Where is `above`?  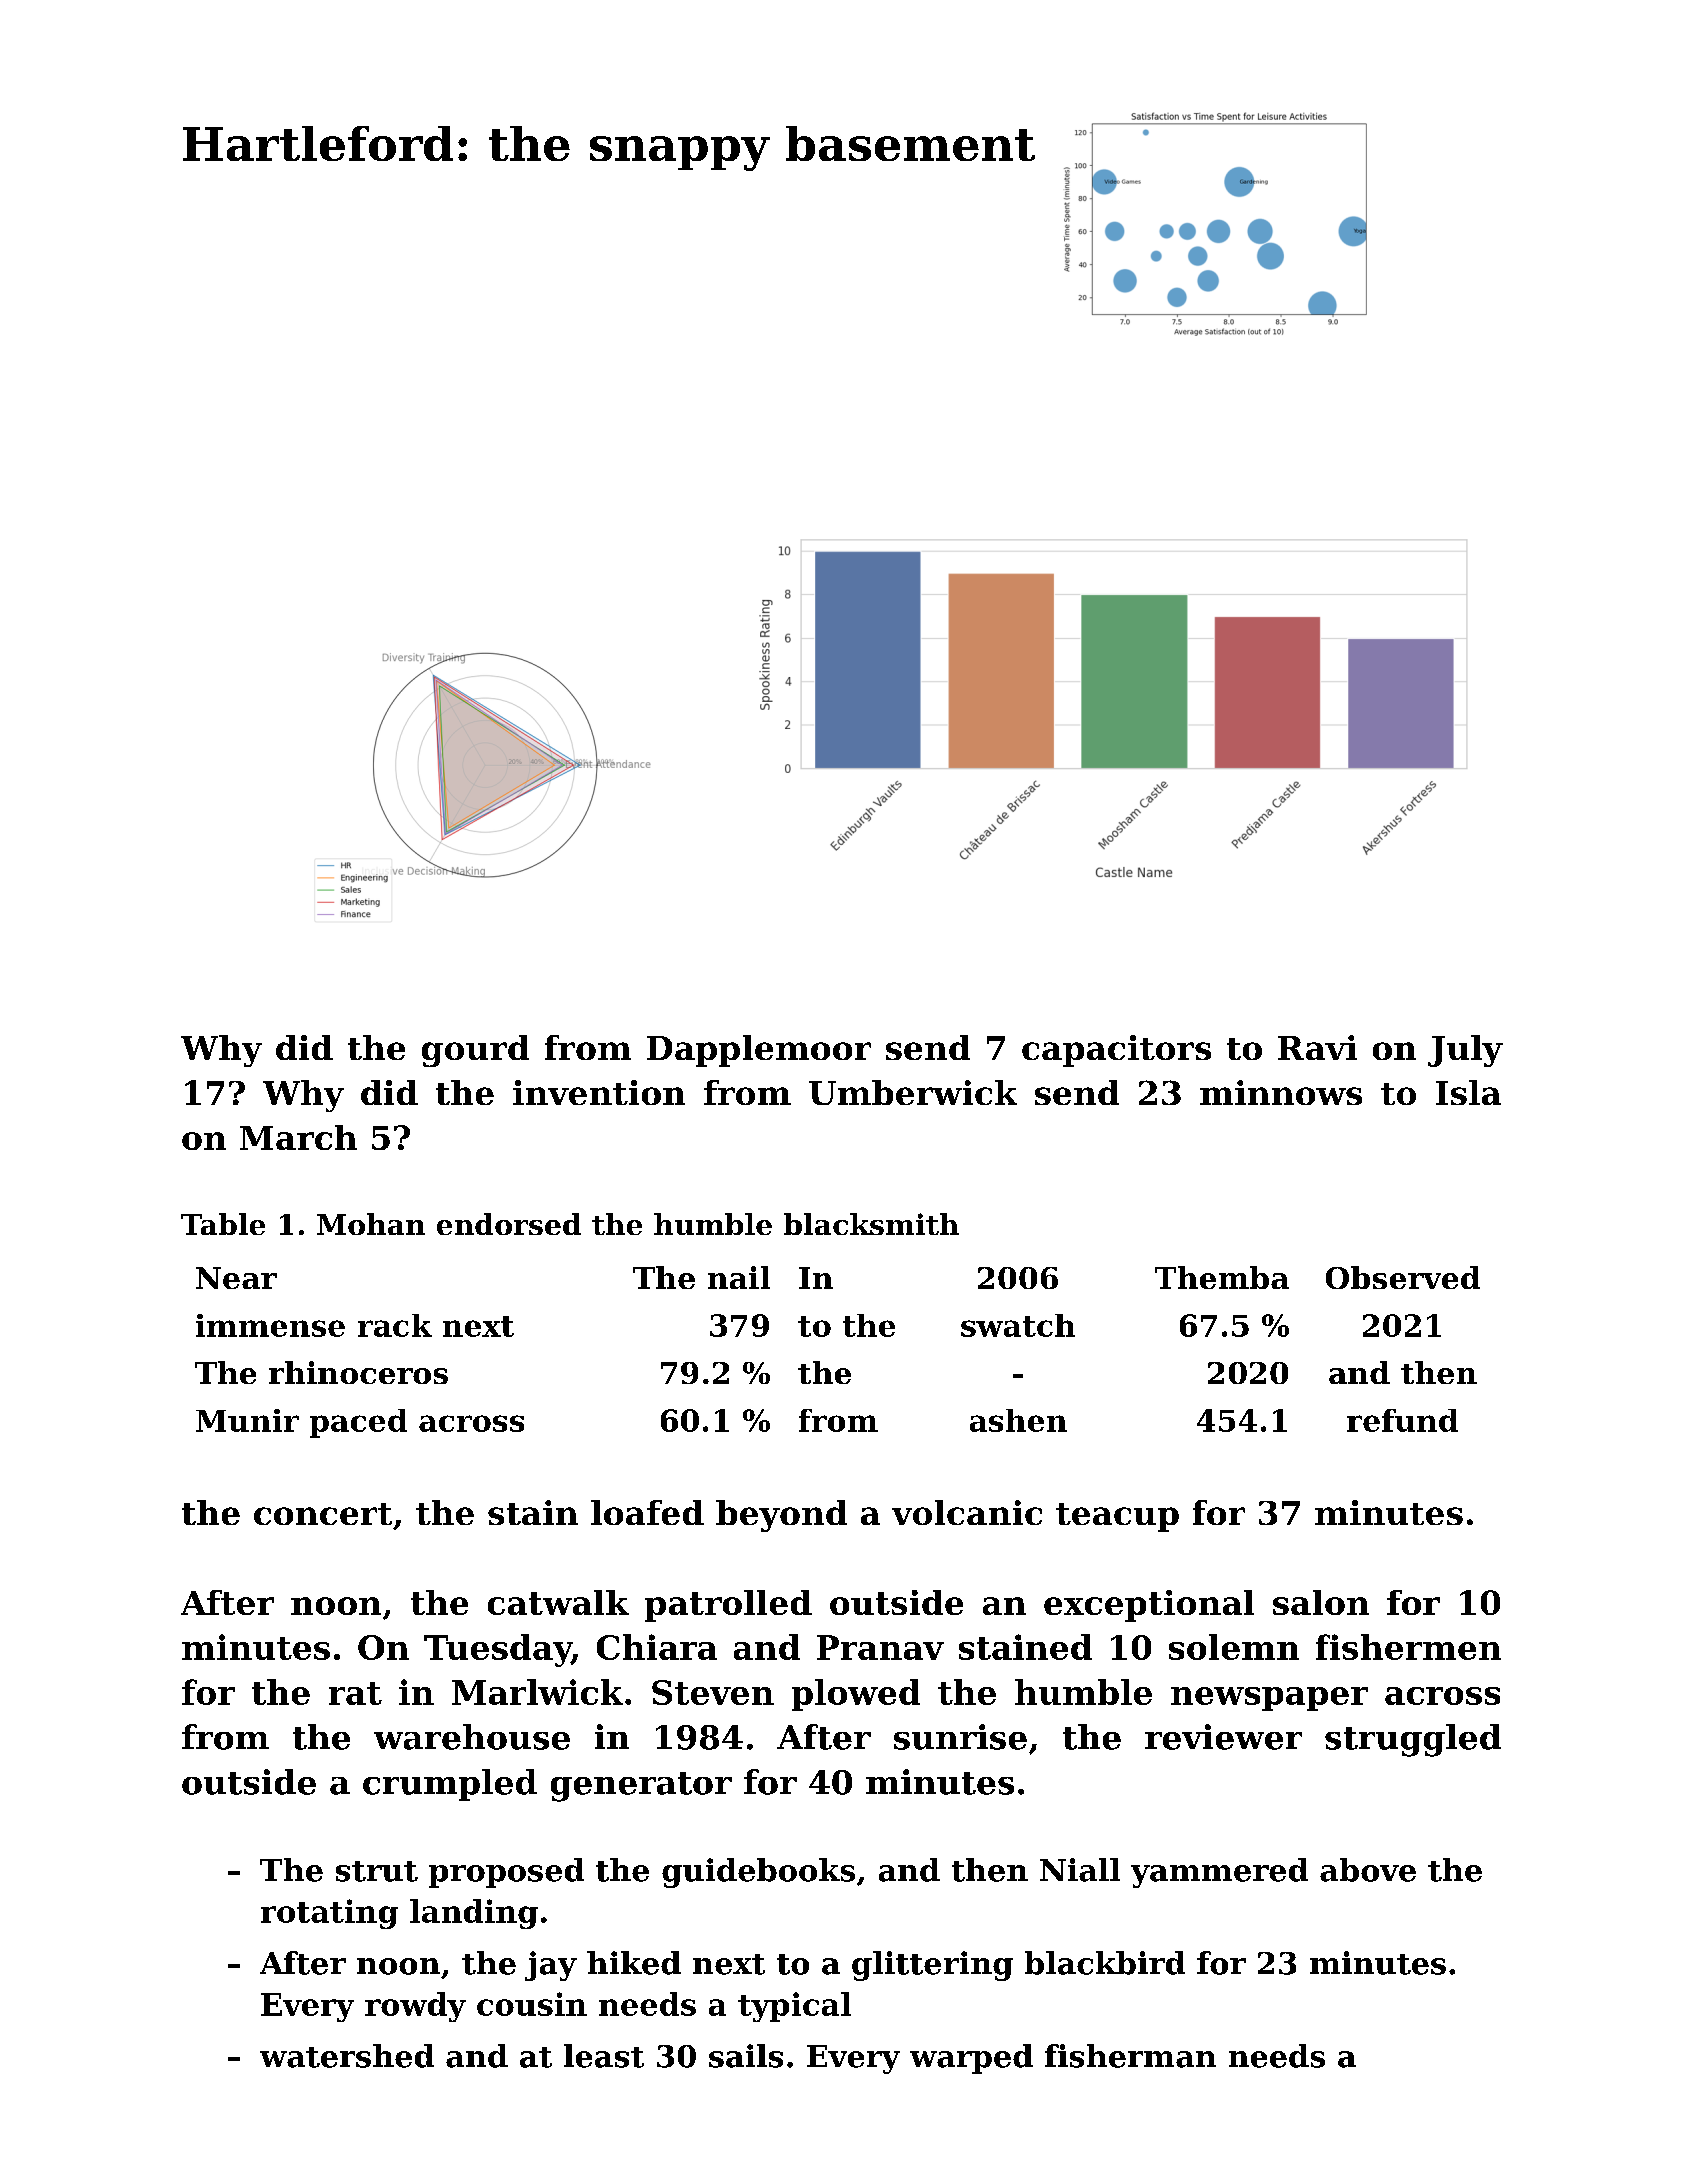 above is located at coordinates (1368, 1870).
